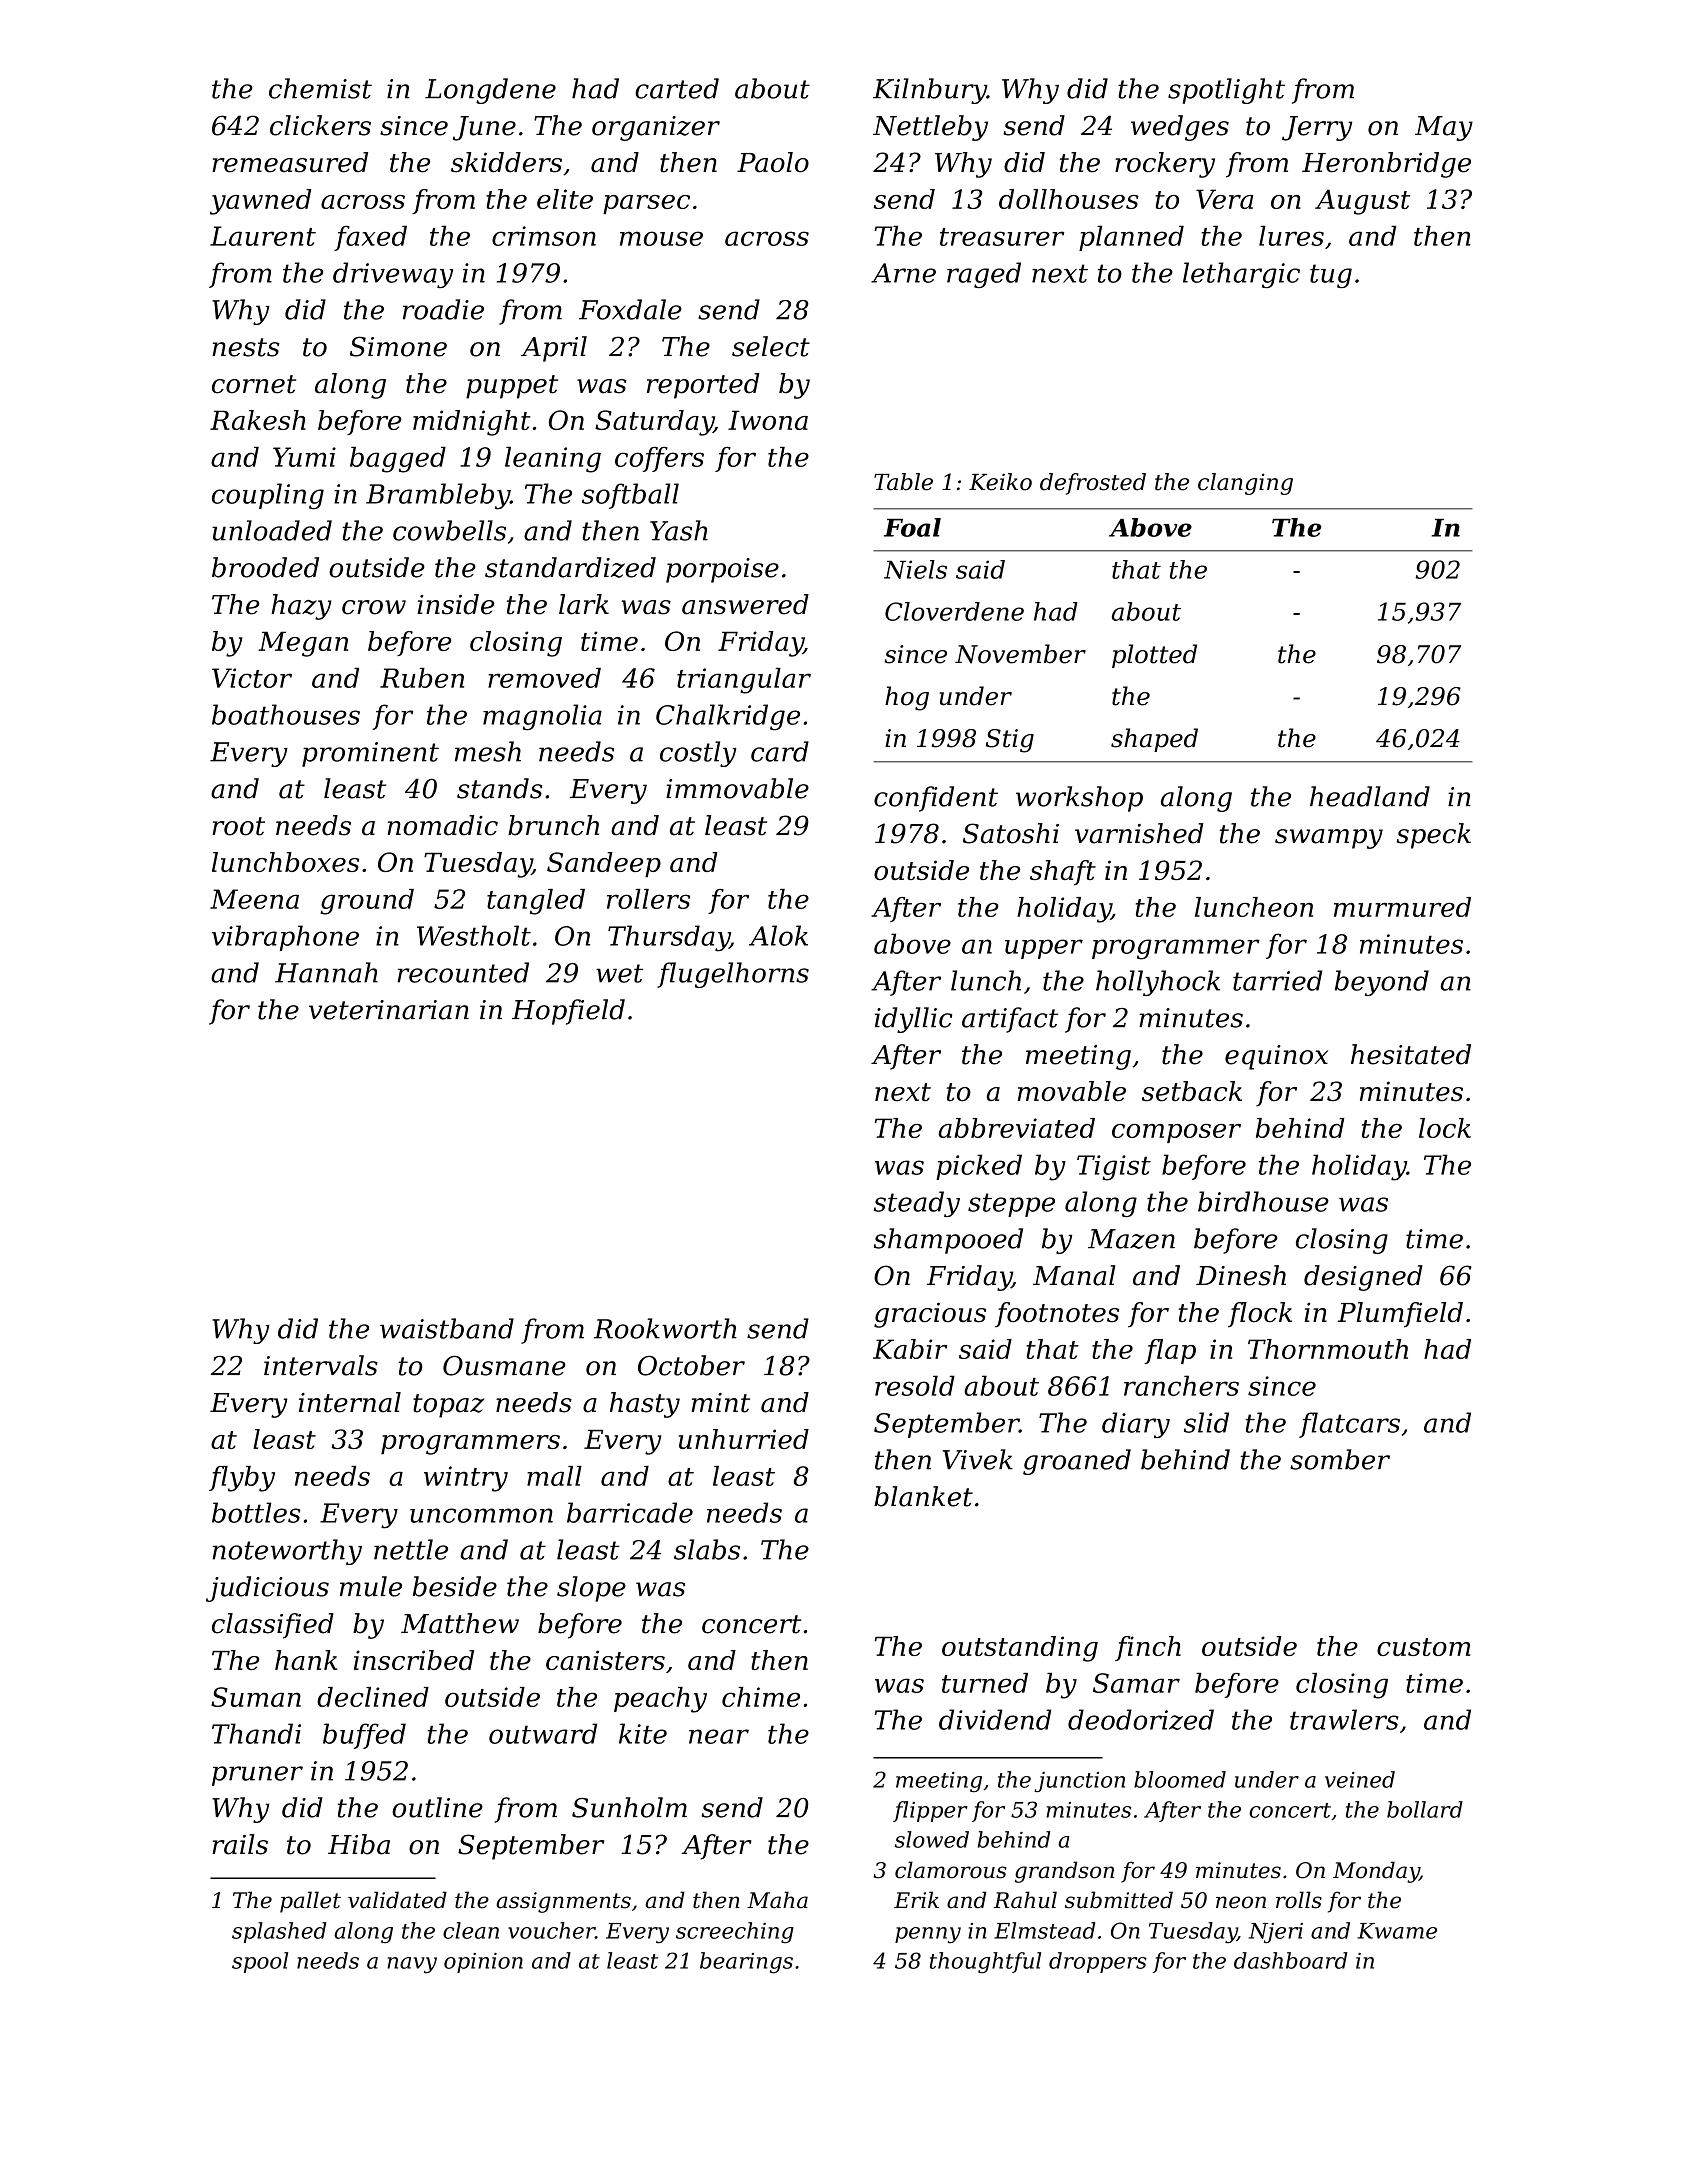  I want to click on Arne, so click(903, 273).
